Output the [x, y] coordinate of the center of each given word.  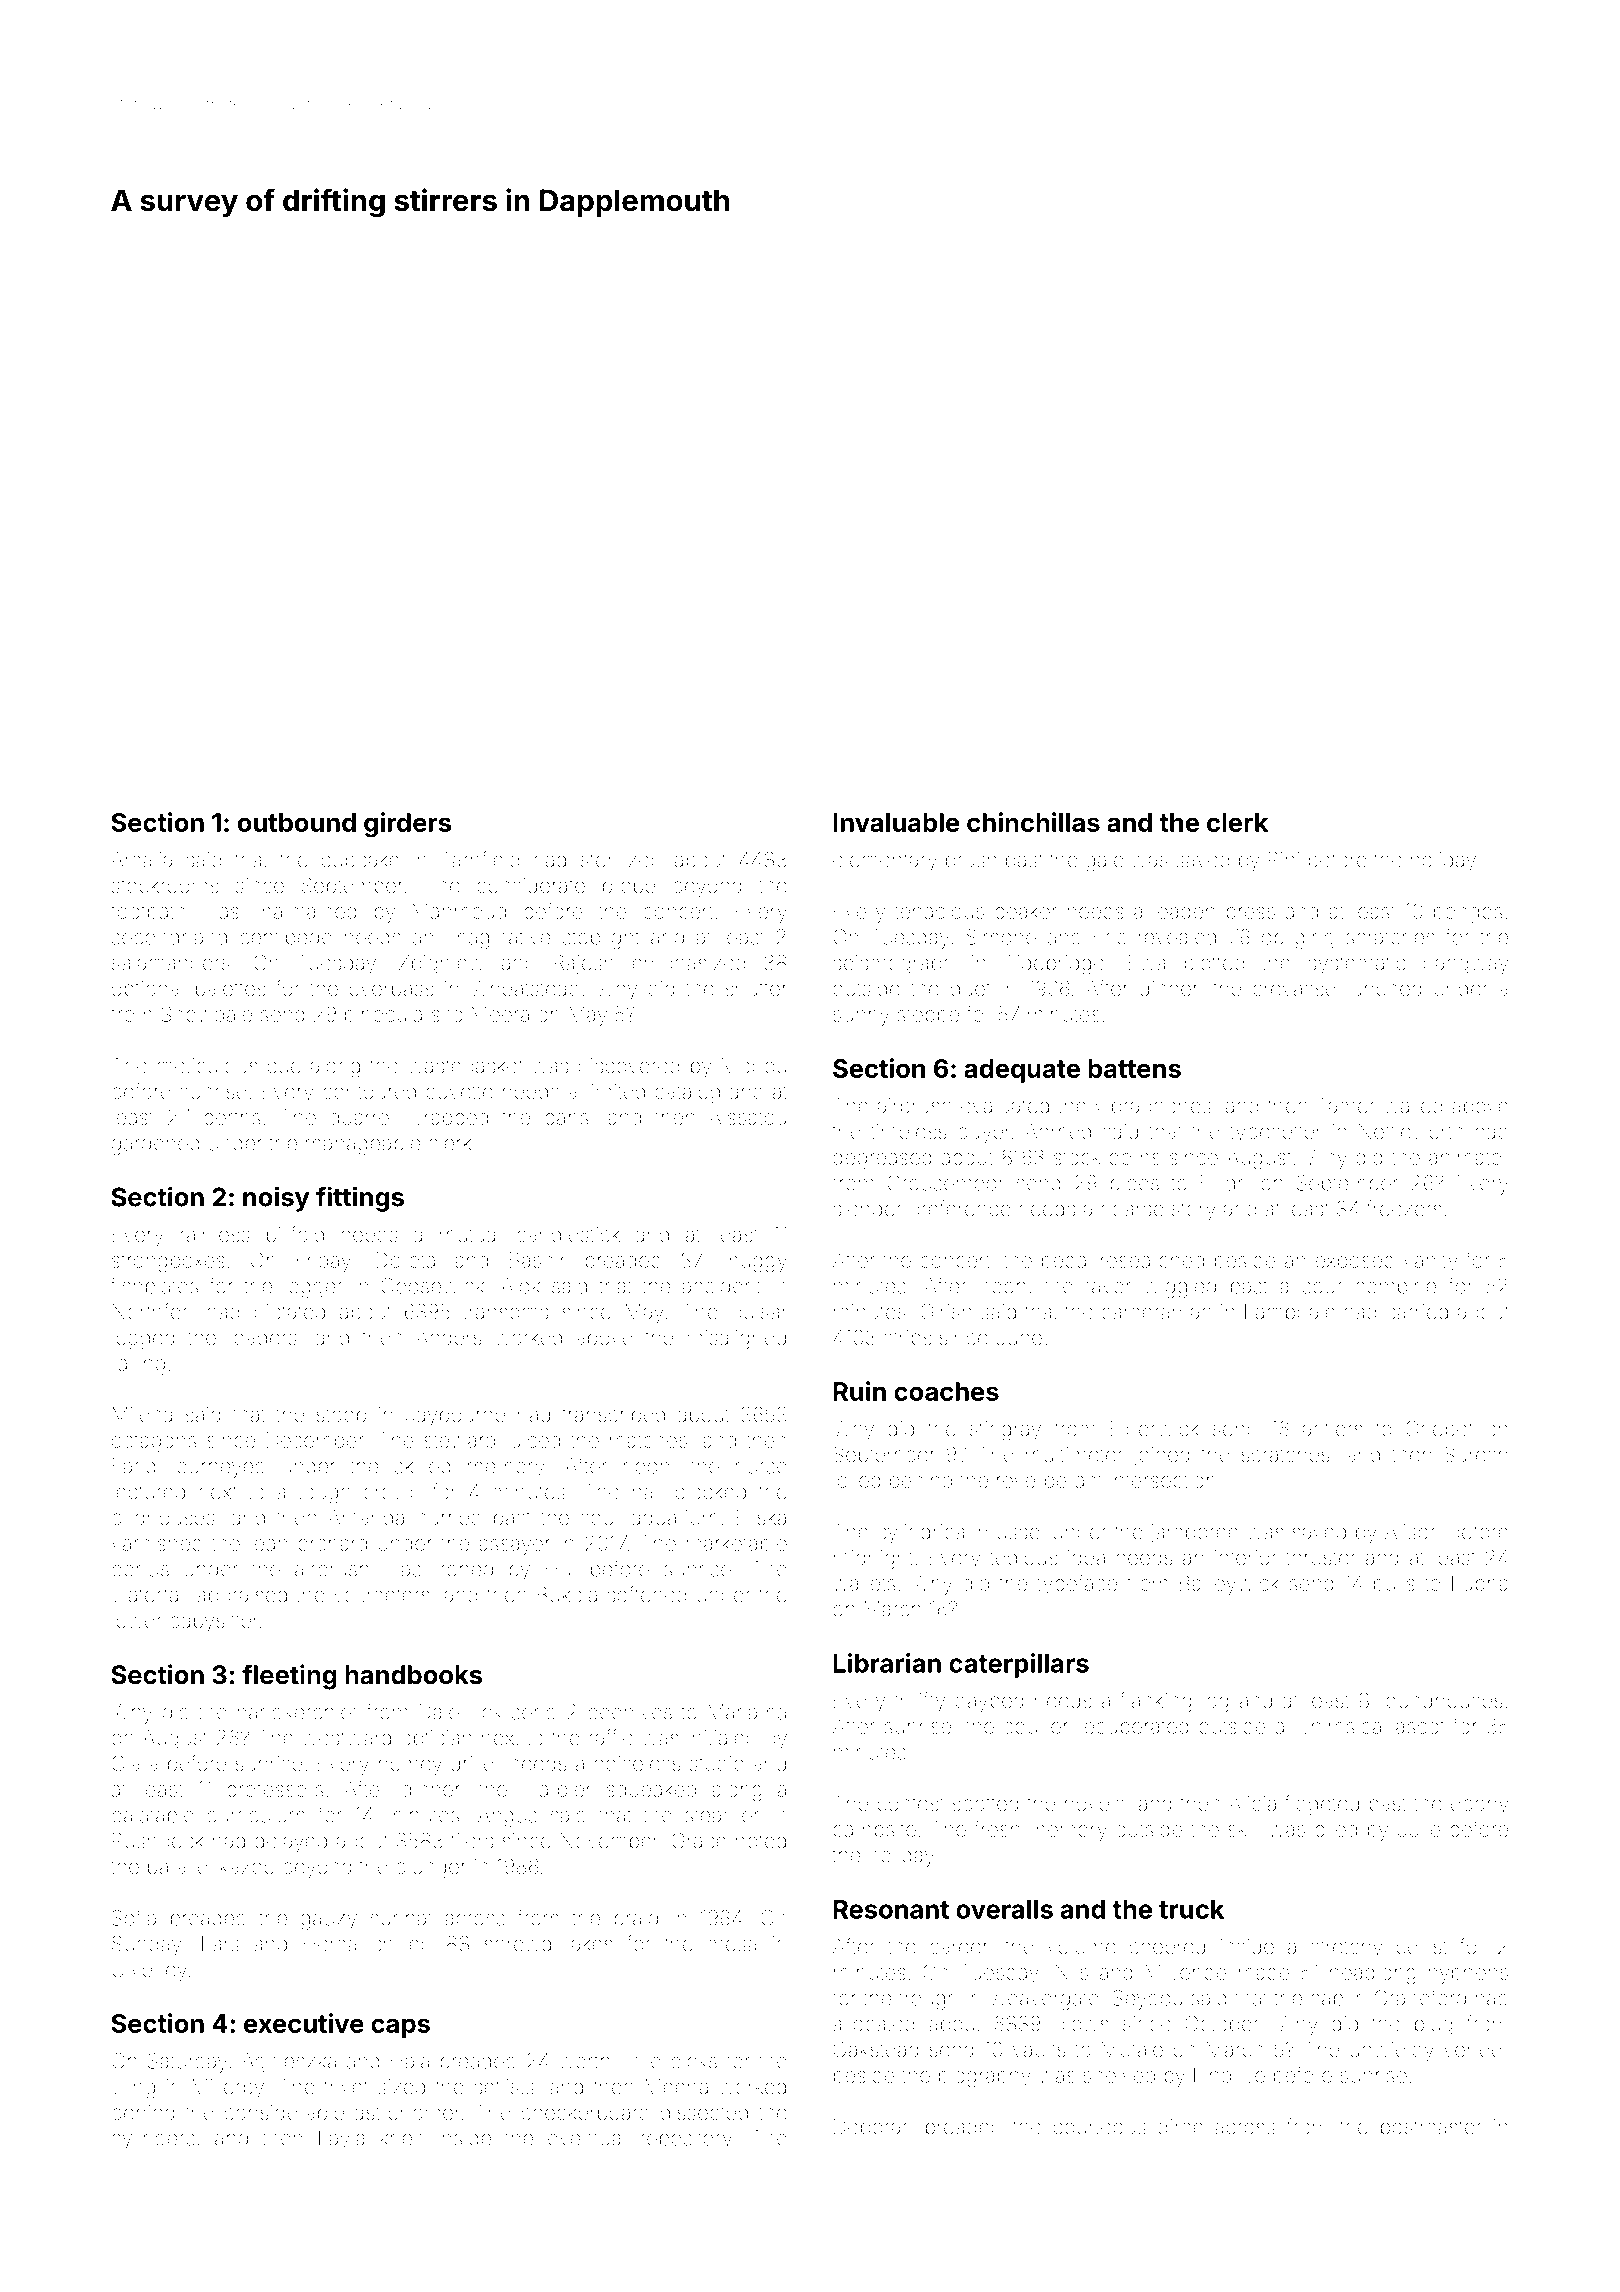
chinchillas [1033, 822]
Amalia [141, 860]
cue [284, 1067]
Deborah [873, 2127]
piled [1336, 1831]
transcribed [613, 1414]
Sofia [134, 1917]
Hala [410, 2061]
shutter [756, 988]
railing [138, 1365]
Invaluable [896, 822]
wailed [1413, 1106]
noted [761, 1841]
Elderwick [1155, 1429]
